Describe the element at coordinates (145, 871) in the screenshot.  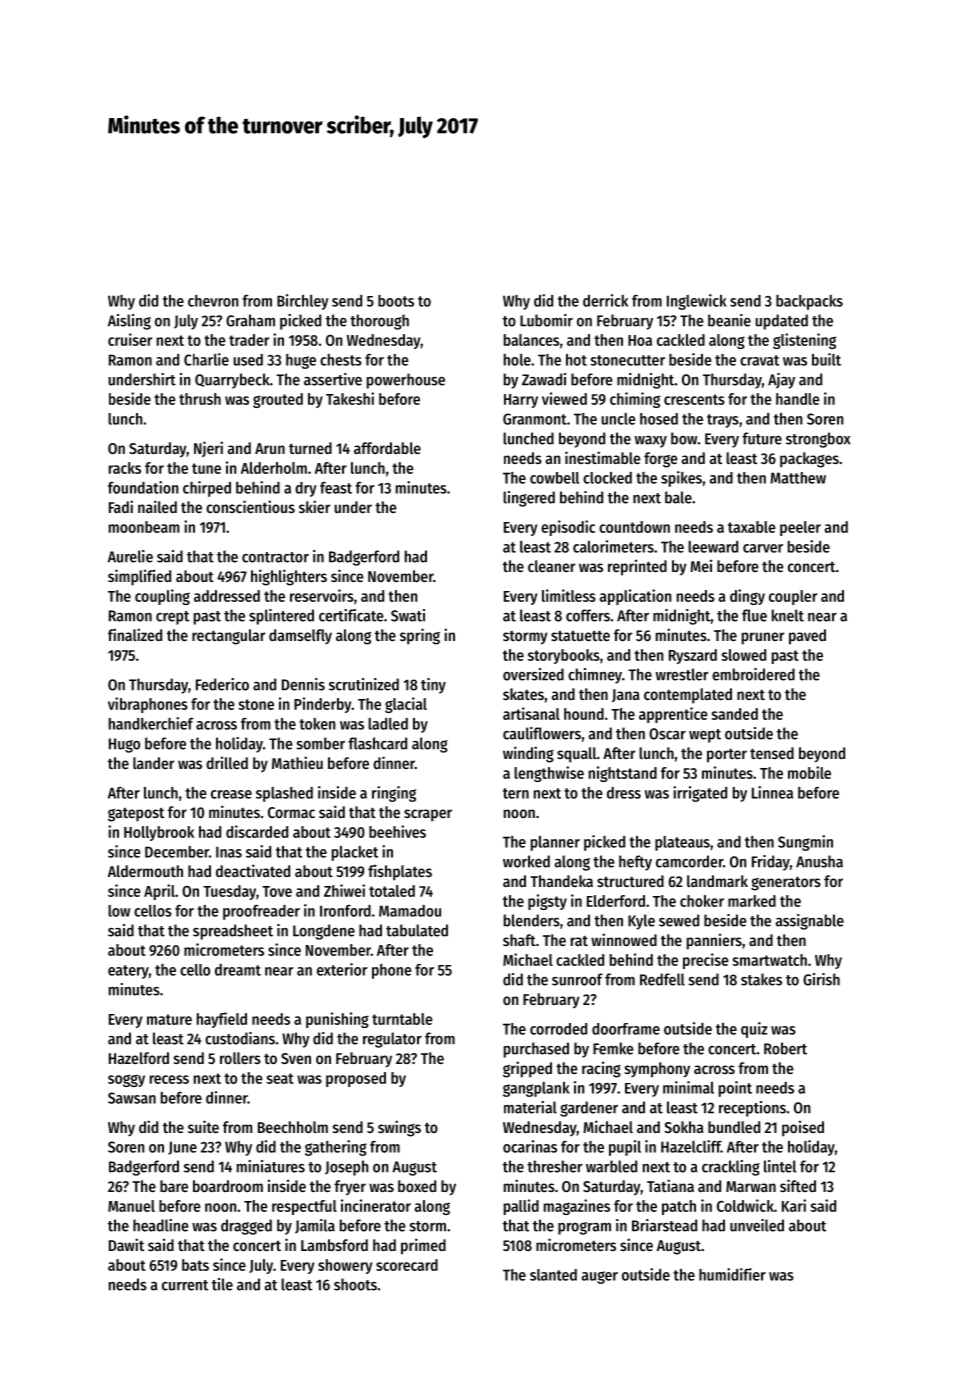
I see `Aldermouth` at that location.
